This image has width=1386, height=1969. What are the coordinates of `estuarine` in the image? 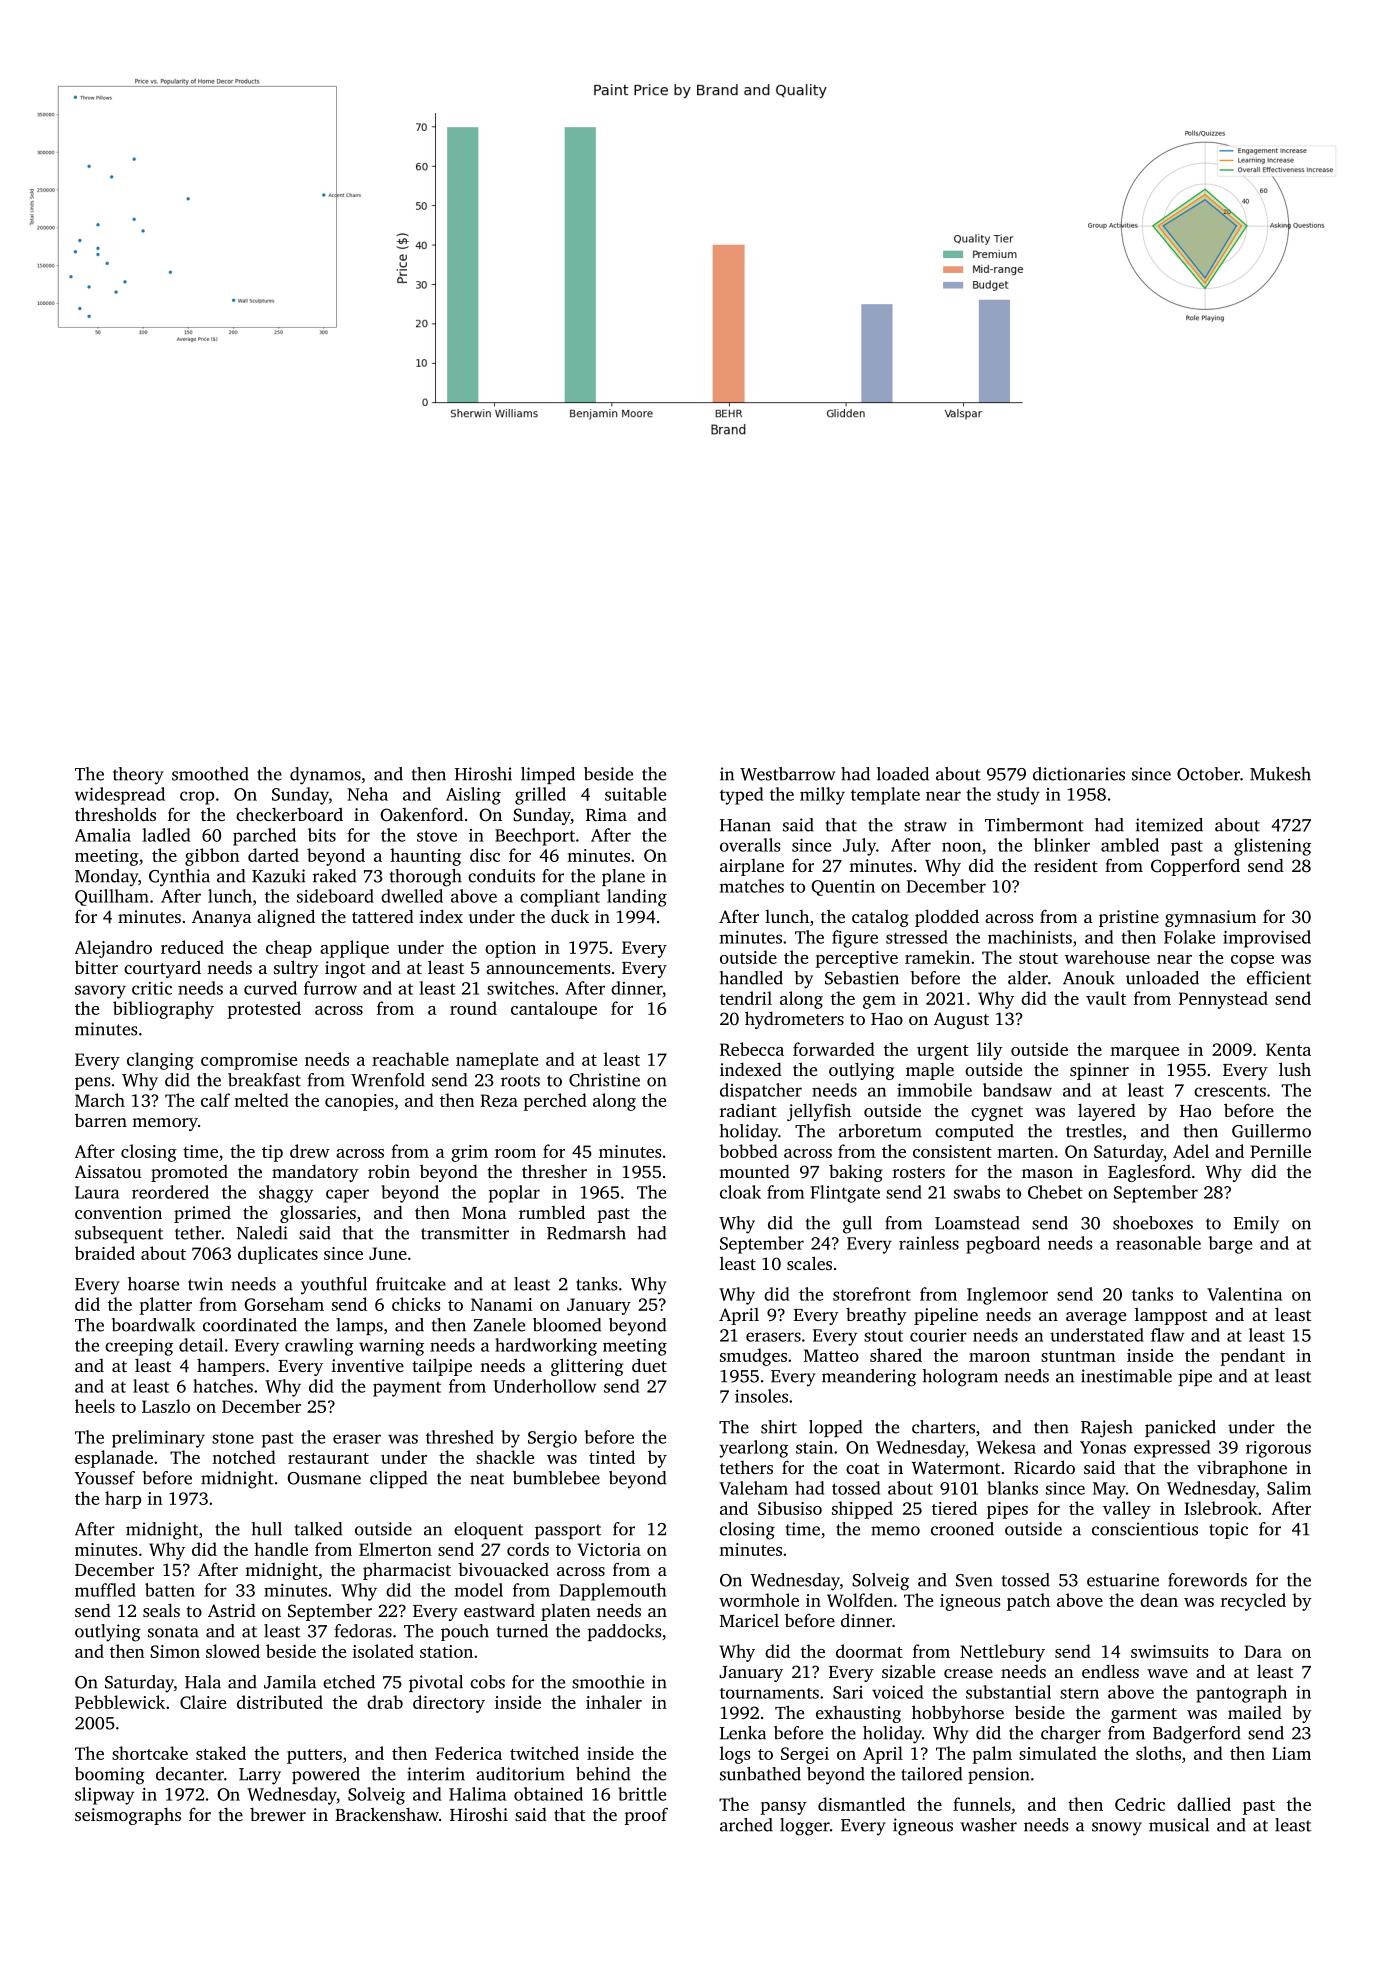 It's located at (1123, 1580).
